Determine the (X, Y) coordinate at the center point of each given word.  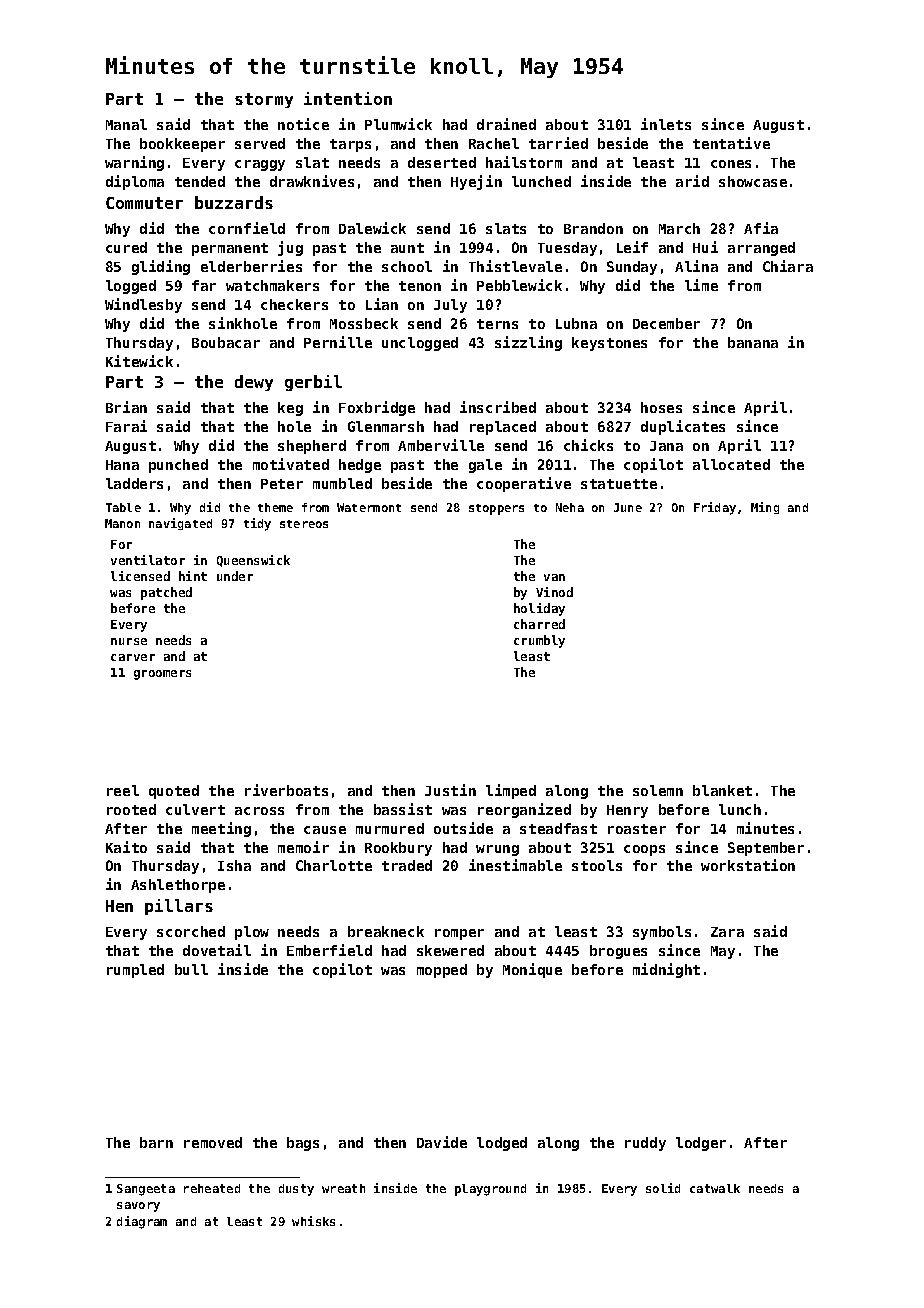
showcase (753, 181)
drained (506, 124)
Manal (126, 124)
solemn (658, 790)
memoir (303, 847)
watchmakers (272, 285)
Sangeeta (146, 1190)
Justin (450, 790)
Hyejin (476, 182)
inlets (666, 124)
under (235, 576)
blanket (722, 790)
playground (490, 1190)
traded (407, 865)
